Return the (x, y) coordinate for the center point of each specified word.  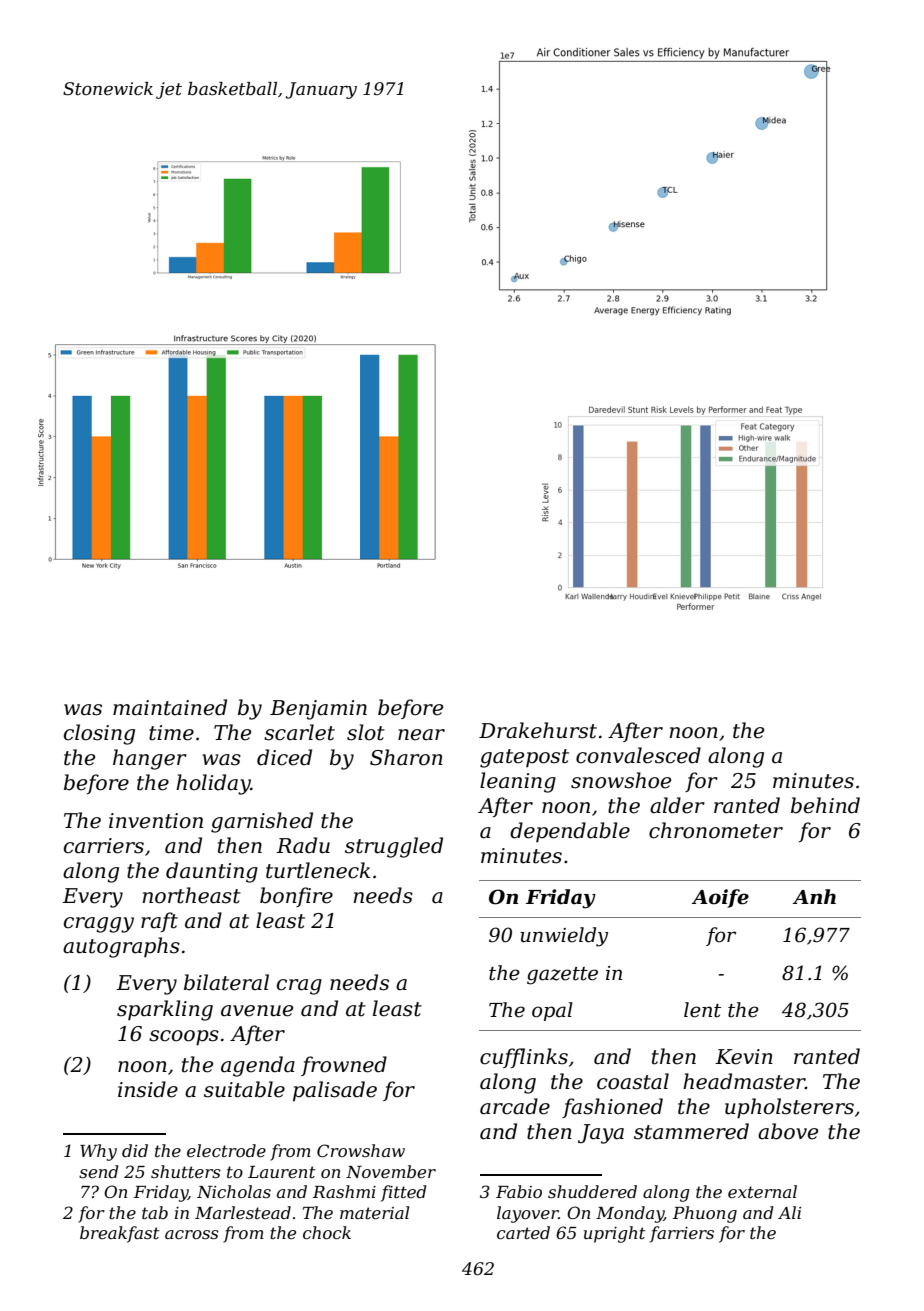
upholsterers (789, 1108)
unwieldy (564, 937)
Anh (814, 896)
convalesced (638, 755)
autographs (121, 947)
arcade (515, 1106)
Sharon (406, 757)
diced (284, 757)
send (98, 1171)
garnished (262, 822)
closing (99, 734)
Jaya (601, 1134)
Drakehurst (538, 730)
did (135, 1150)
